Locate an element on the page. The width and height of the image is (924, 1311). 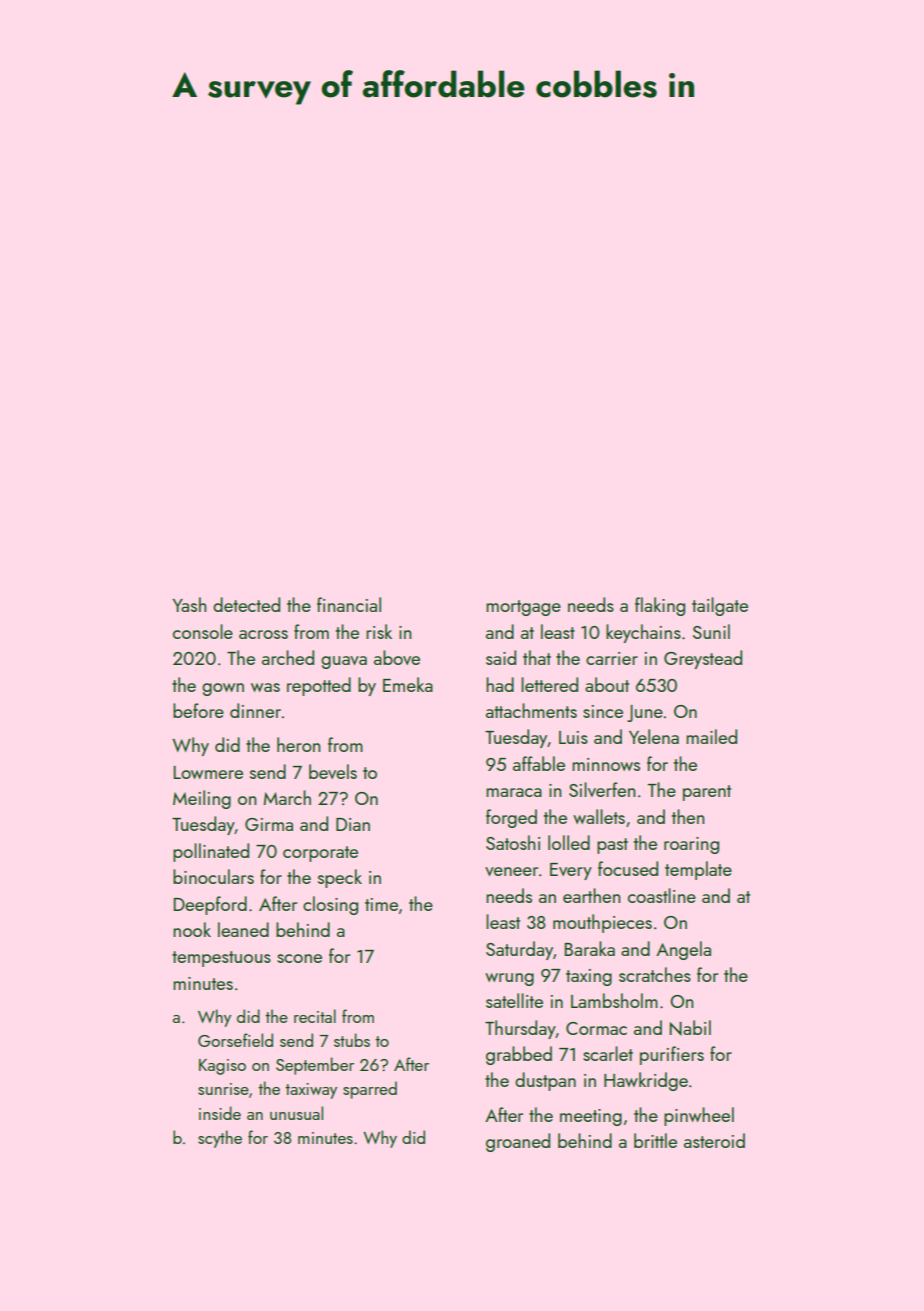
asteroid is located at coordinates (714, 1140).
